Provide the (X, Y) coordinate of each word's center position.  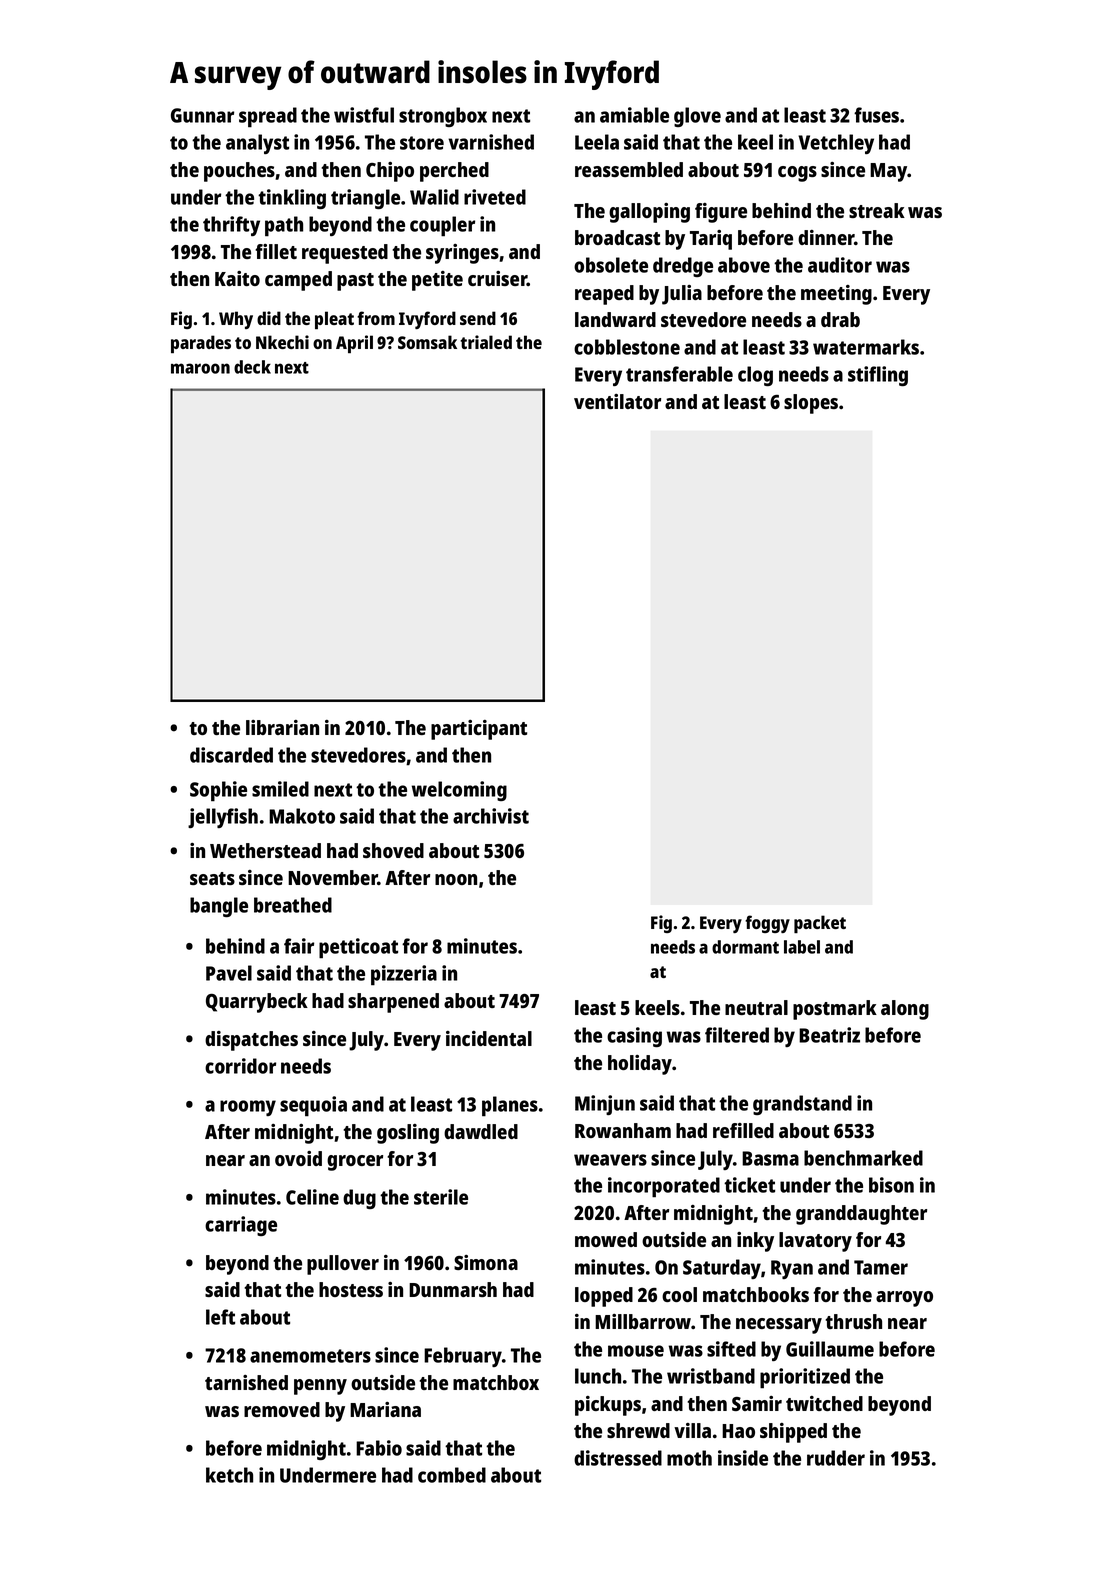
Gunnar (202, 115)
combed (452, 1475)
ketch (229, 1475)
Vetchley (836, 144)
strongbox (443, 117)
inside (743, 1458)
